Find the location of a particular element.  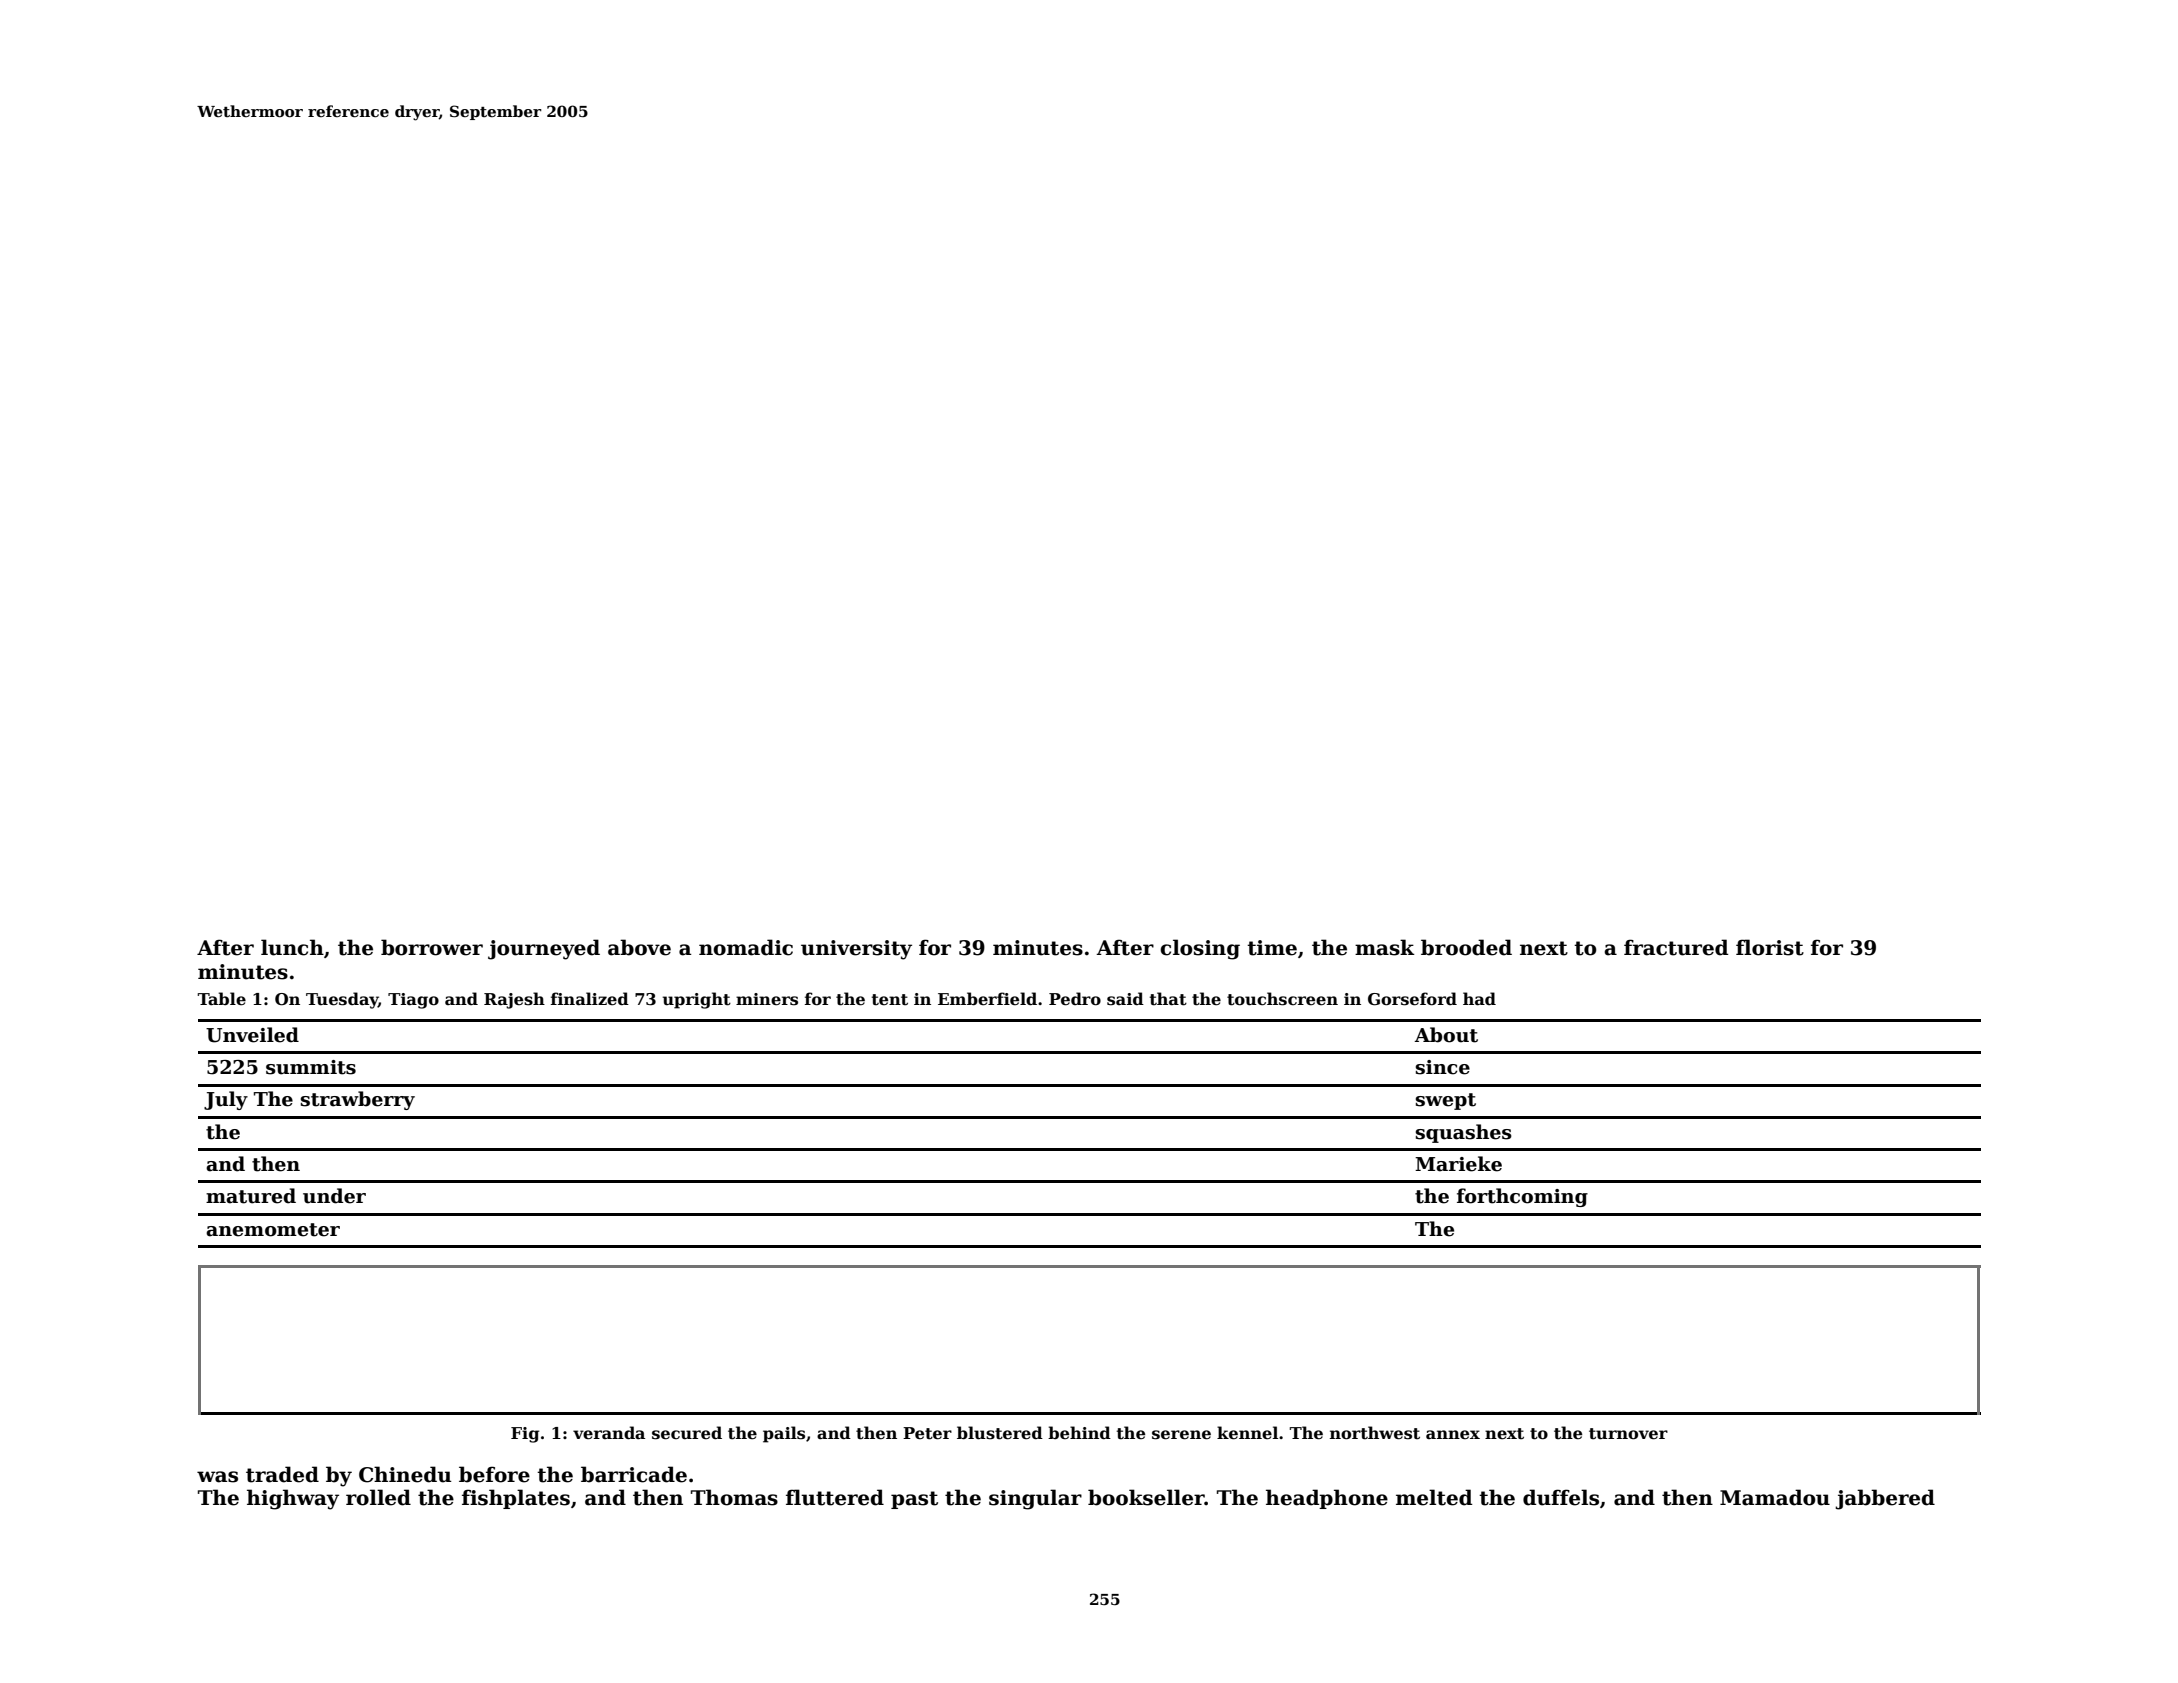

About is located at coordinates (1446, 1035).
